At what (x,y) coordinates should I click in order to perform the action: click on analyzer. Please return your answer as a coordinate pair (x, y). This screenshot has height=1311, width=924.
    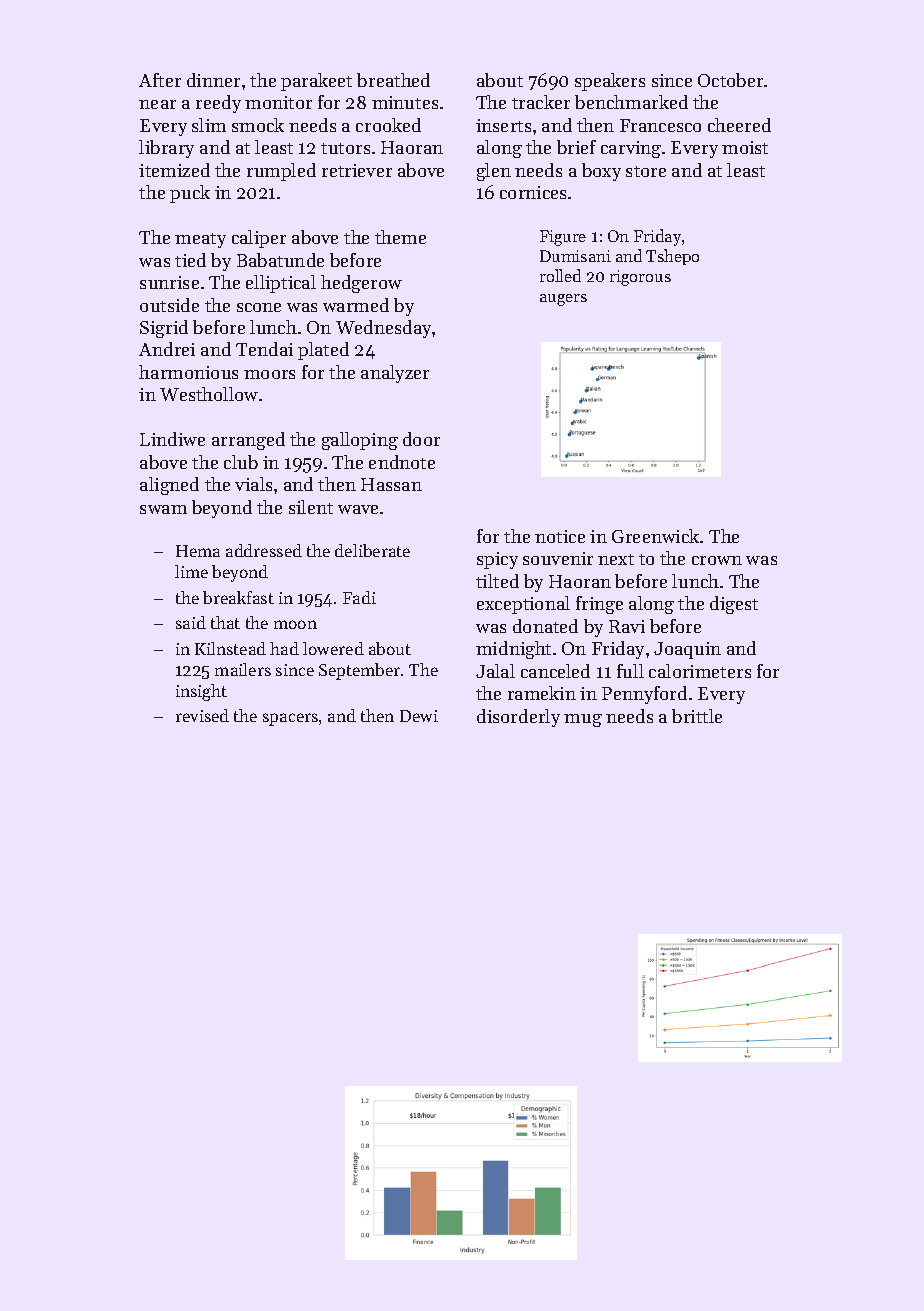
    Looking at the image, I should click on (395, 374).
